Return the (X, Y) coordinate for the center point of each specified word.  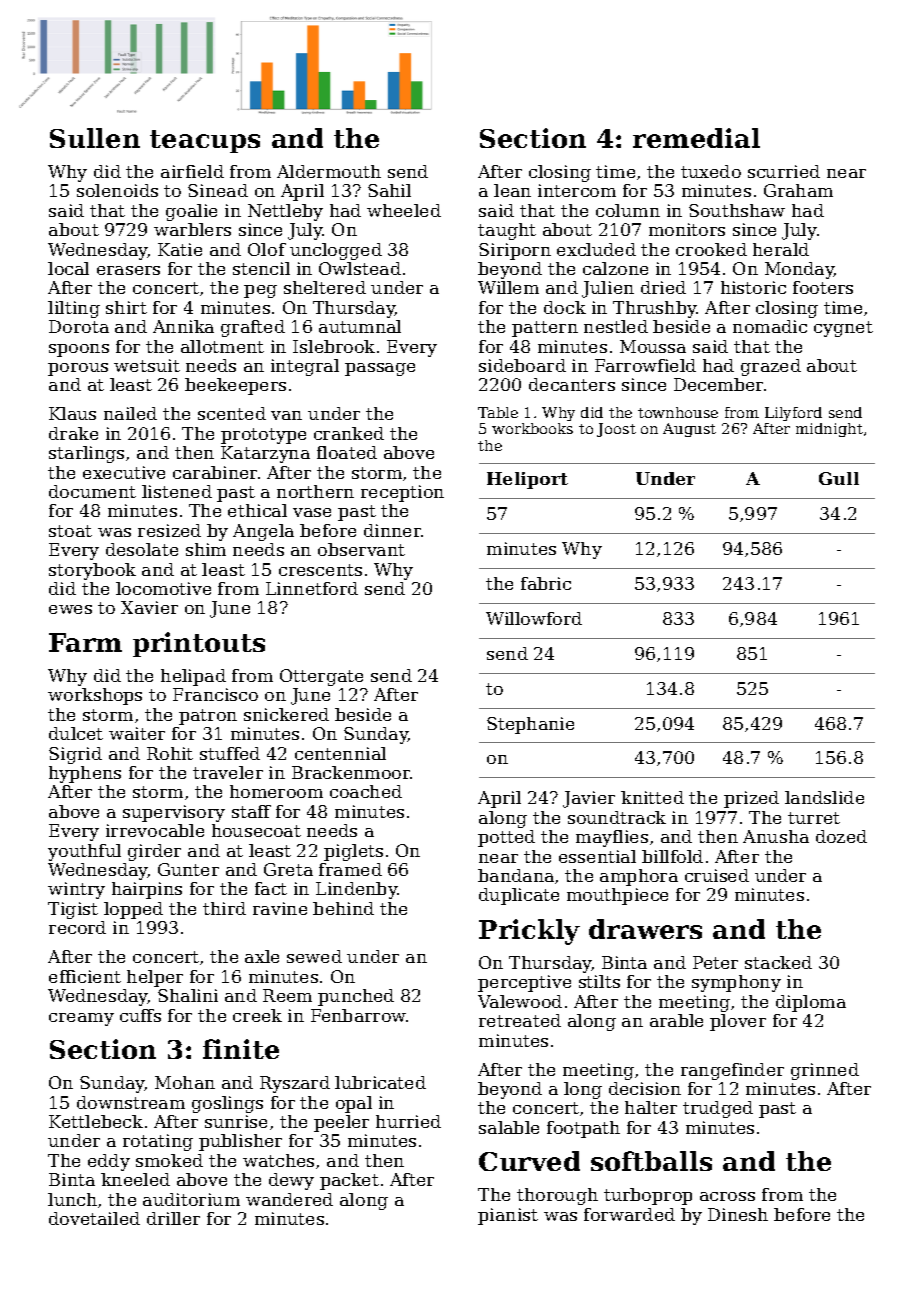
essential (597, 856)
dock (565, 307)
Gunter (188, 869)
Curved (529, 1161)
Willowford (534, 618)
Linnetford (312, 588)
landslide (824, 797)
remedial (696, 138)
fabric (546, 583)
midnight (829, 430)
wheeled (404, 210)
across (727, 1196)
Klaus (72, 413)
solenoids (117, 190)
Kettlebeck (96, 1121)
